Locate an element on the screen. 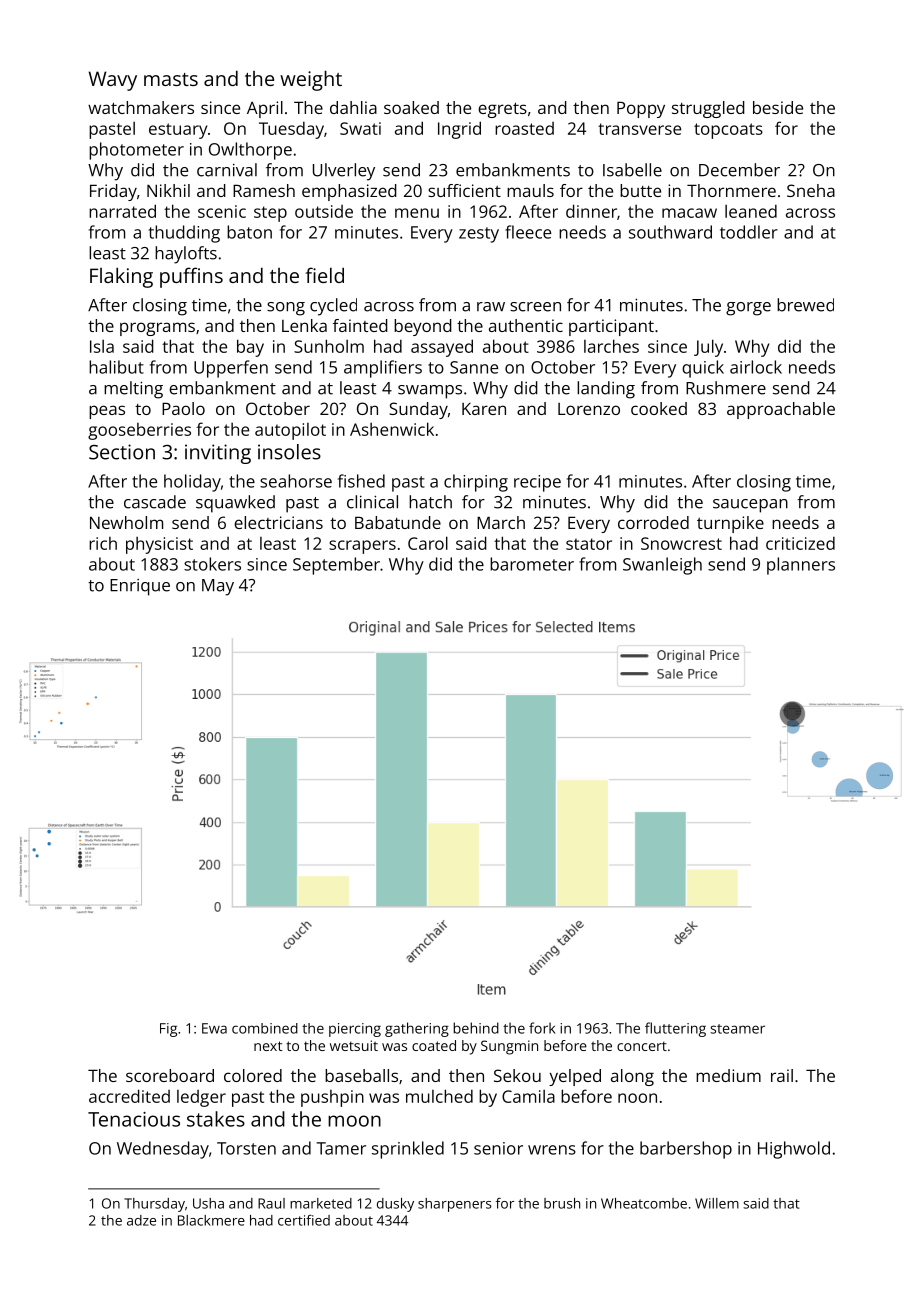  Ewa is located at coordinates (214, 1028).
